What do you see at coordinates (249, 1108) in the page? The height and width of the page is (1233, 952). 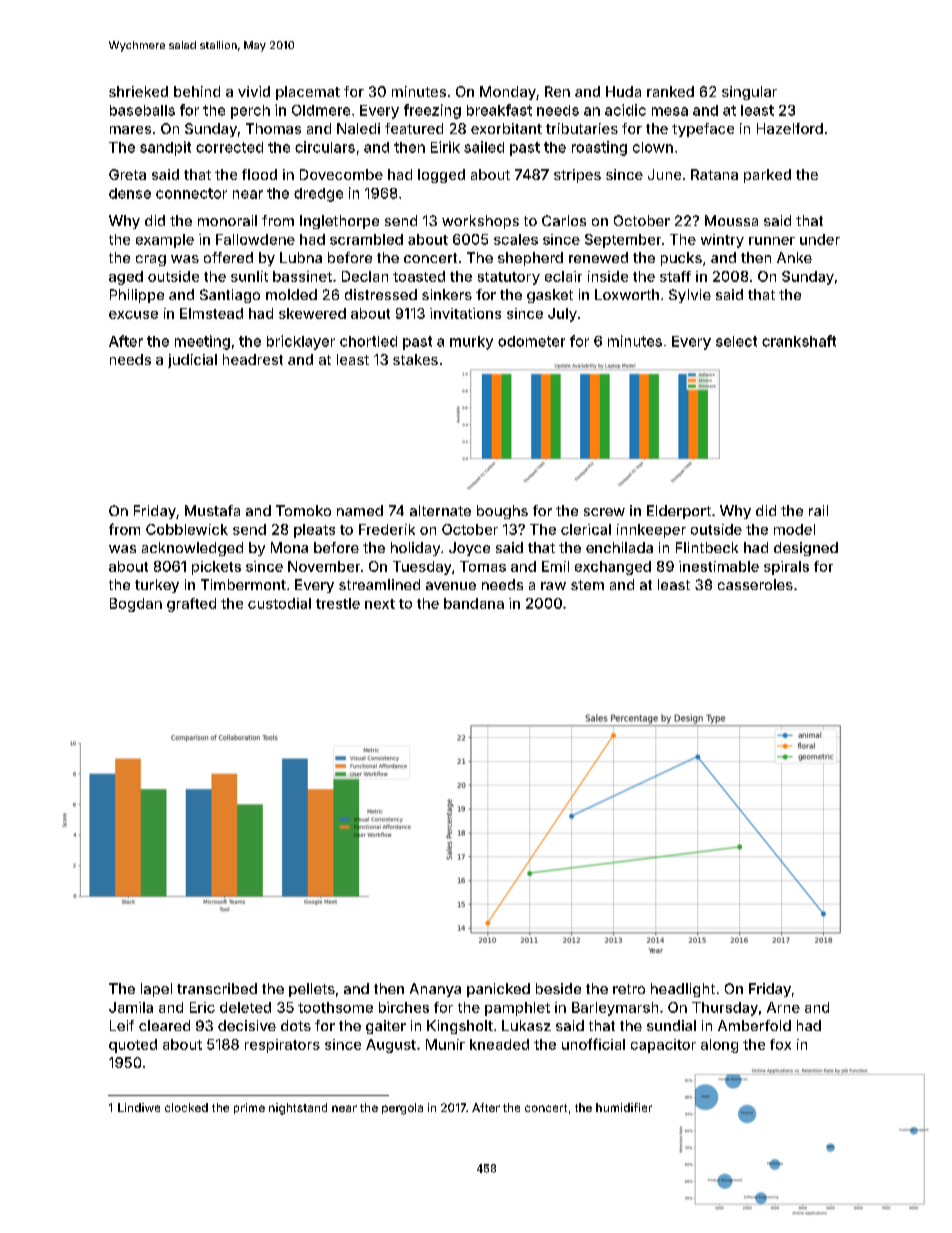 I see `prime` at bounding box center [249, 1108].
